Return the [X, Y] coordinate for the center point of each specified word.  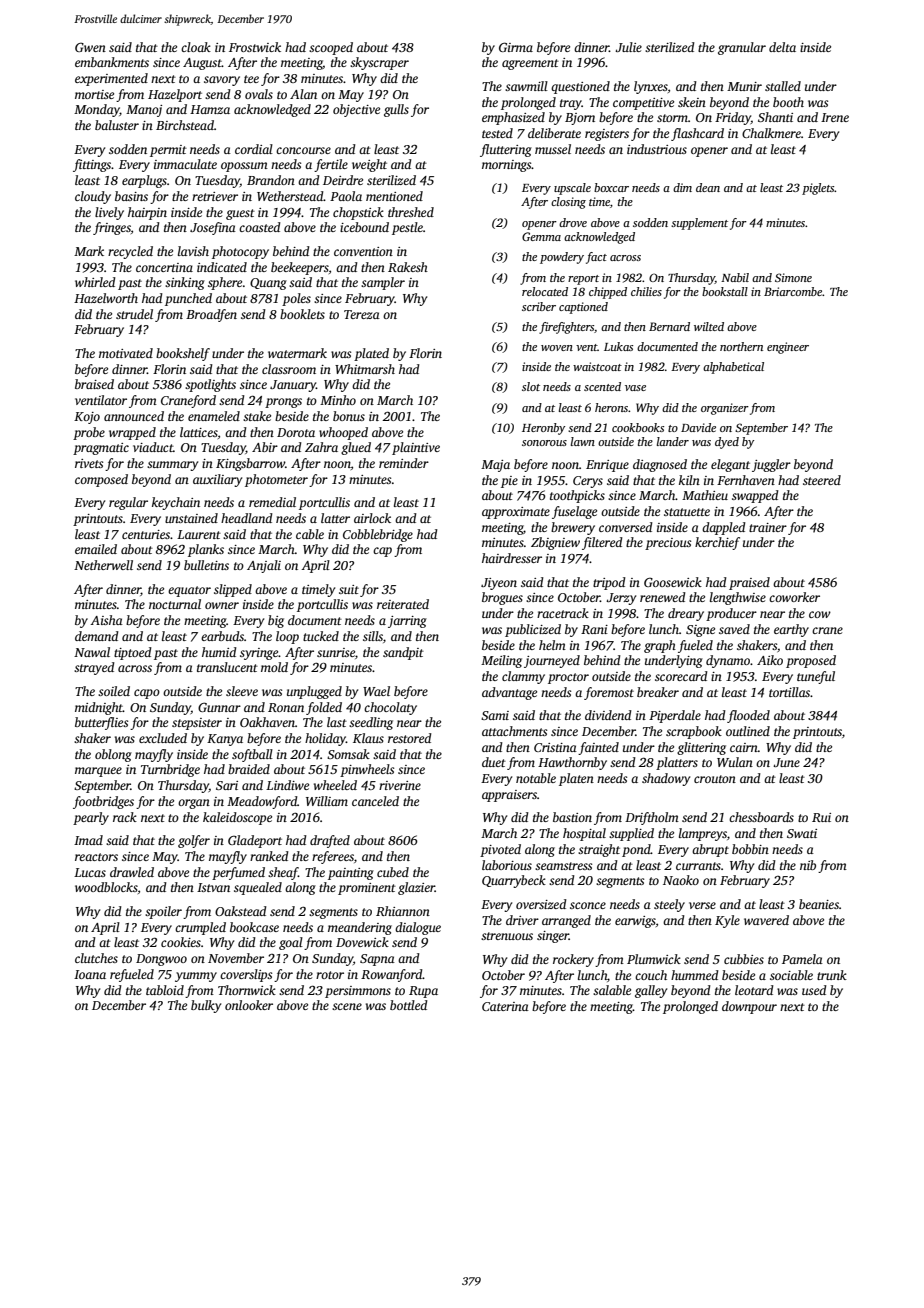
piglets [818, 189]
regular [128, 503]
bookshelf [183, 354]
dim [682, 187]
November [236, 958]
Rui [821, 817]
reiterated [403, 604]
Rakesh [408, 267]
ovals [259, 94]
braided [249, 769]
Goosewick [673, 582]
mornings [507, 166]
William [327, 801]
